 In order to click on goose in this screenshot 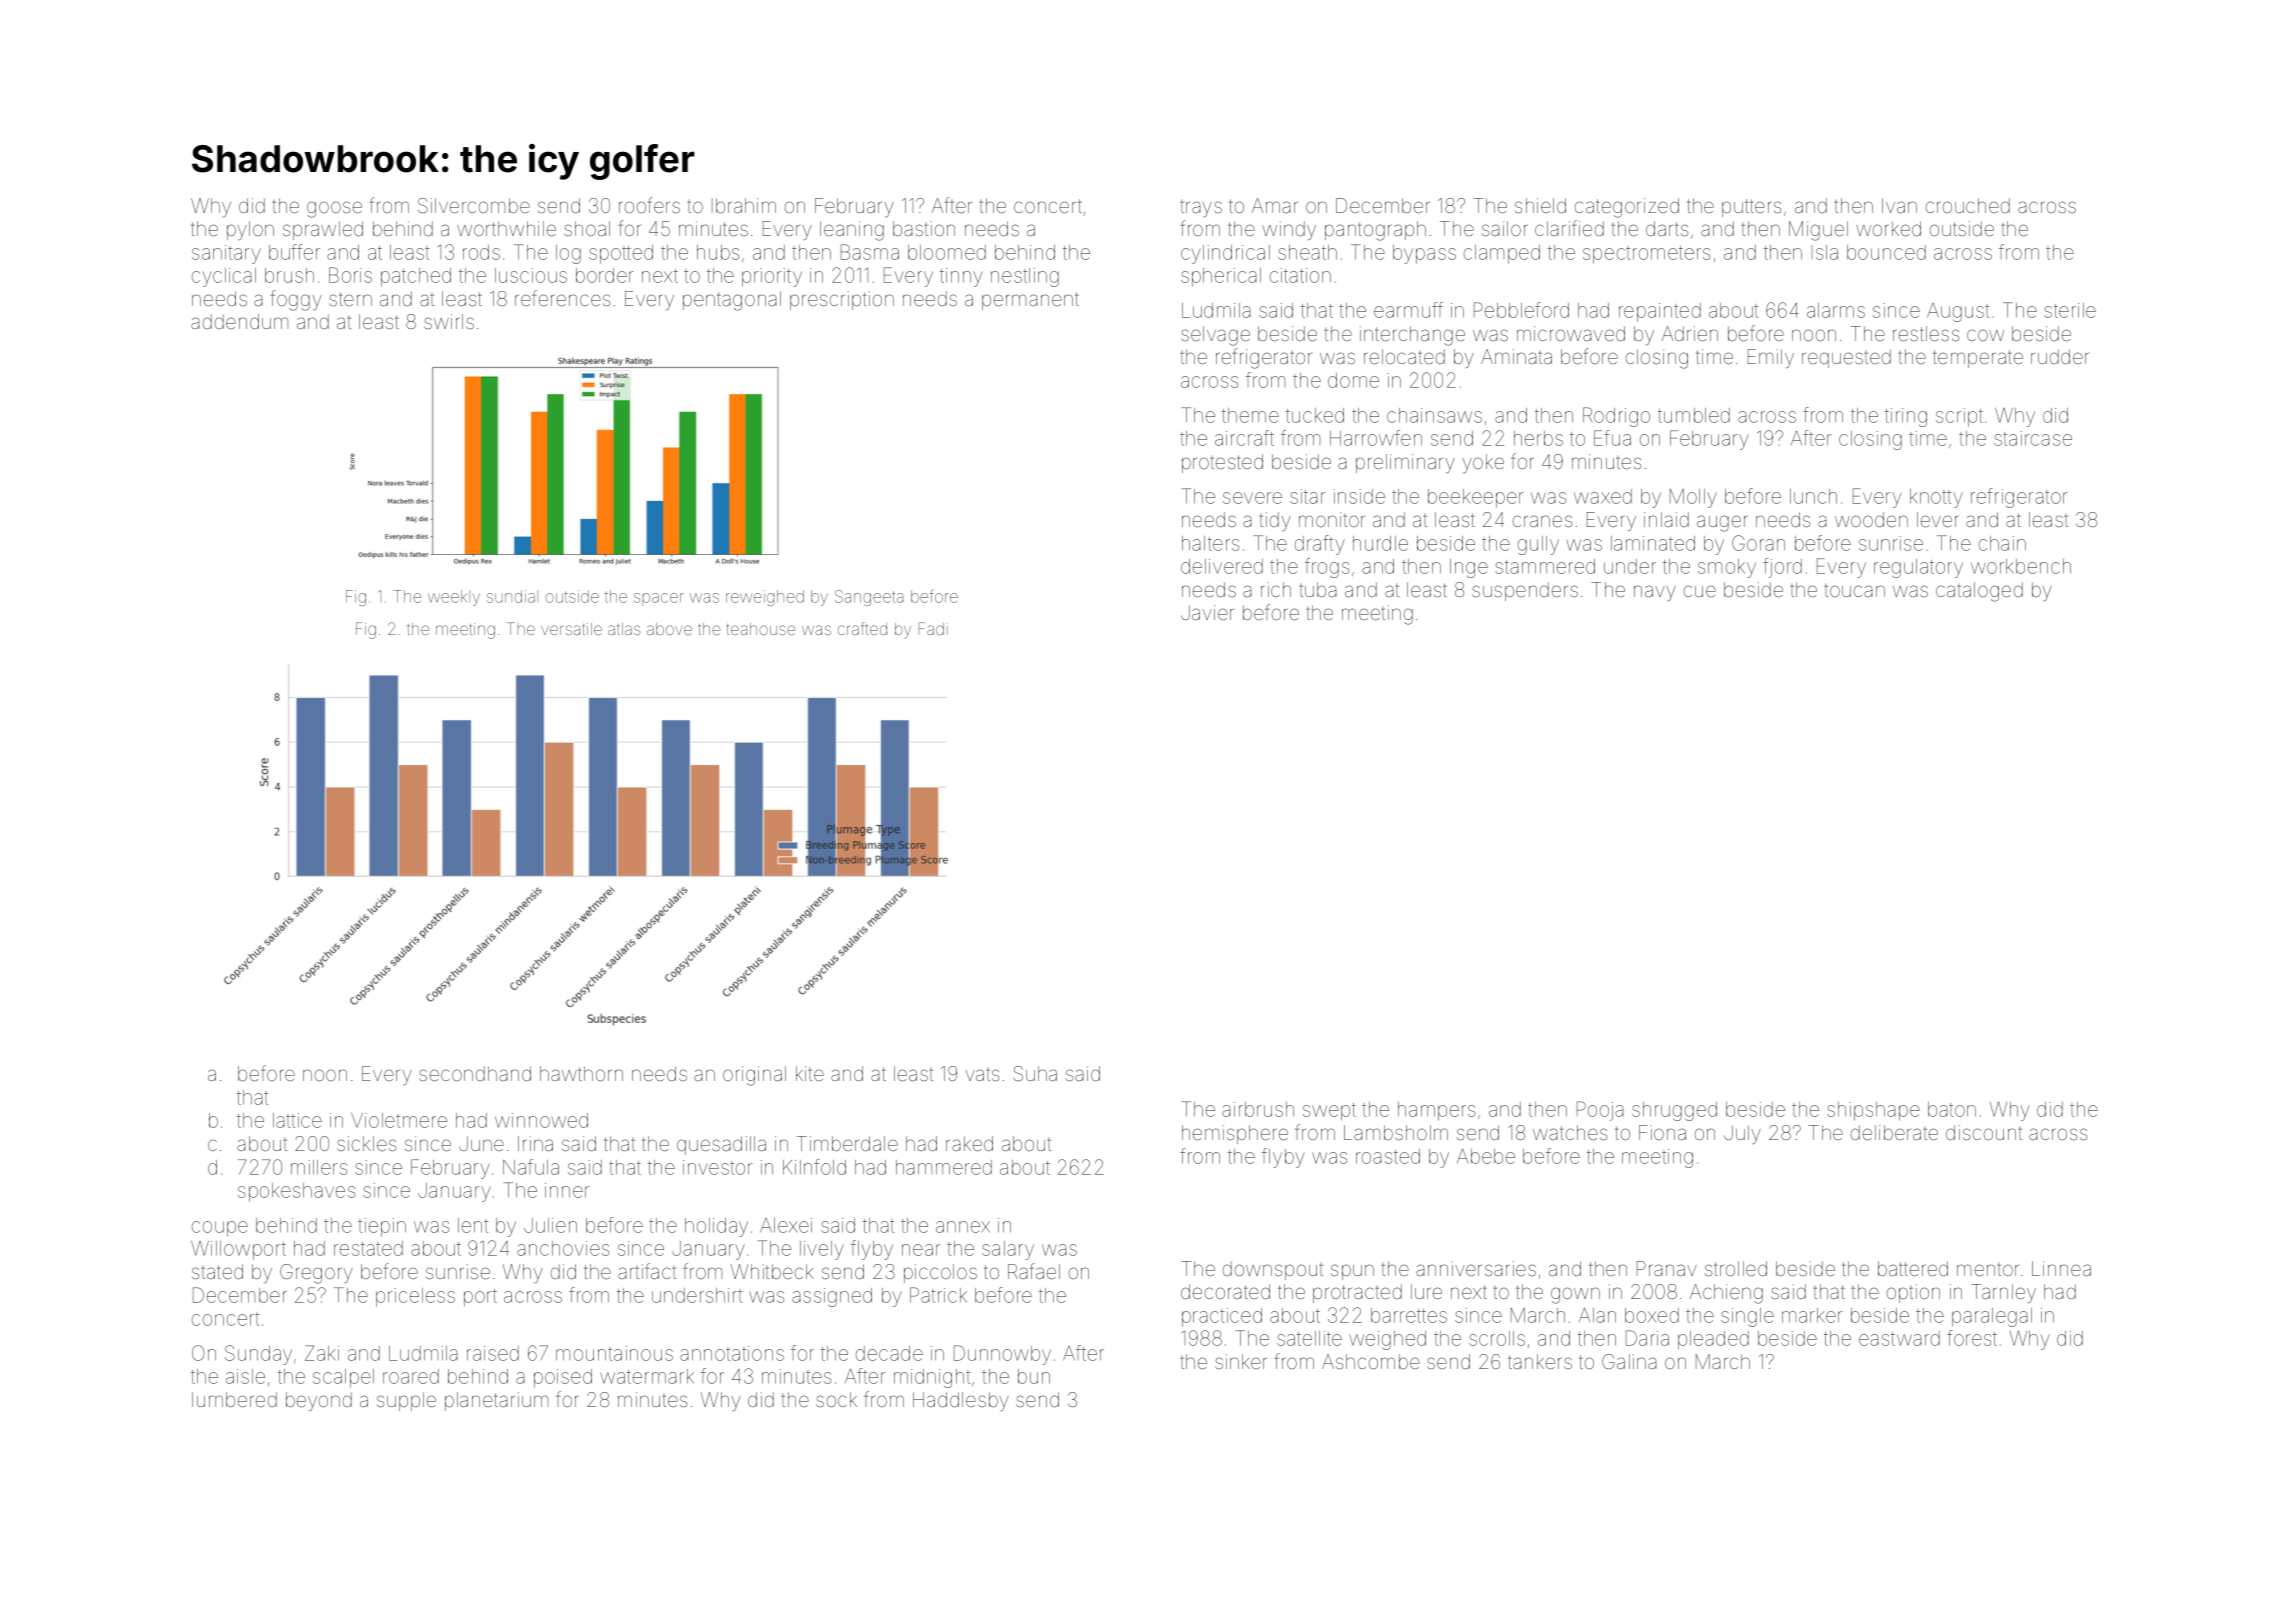, I will do `click(334, 209)`.
